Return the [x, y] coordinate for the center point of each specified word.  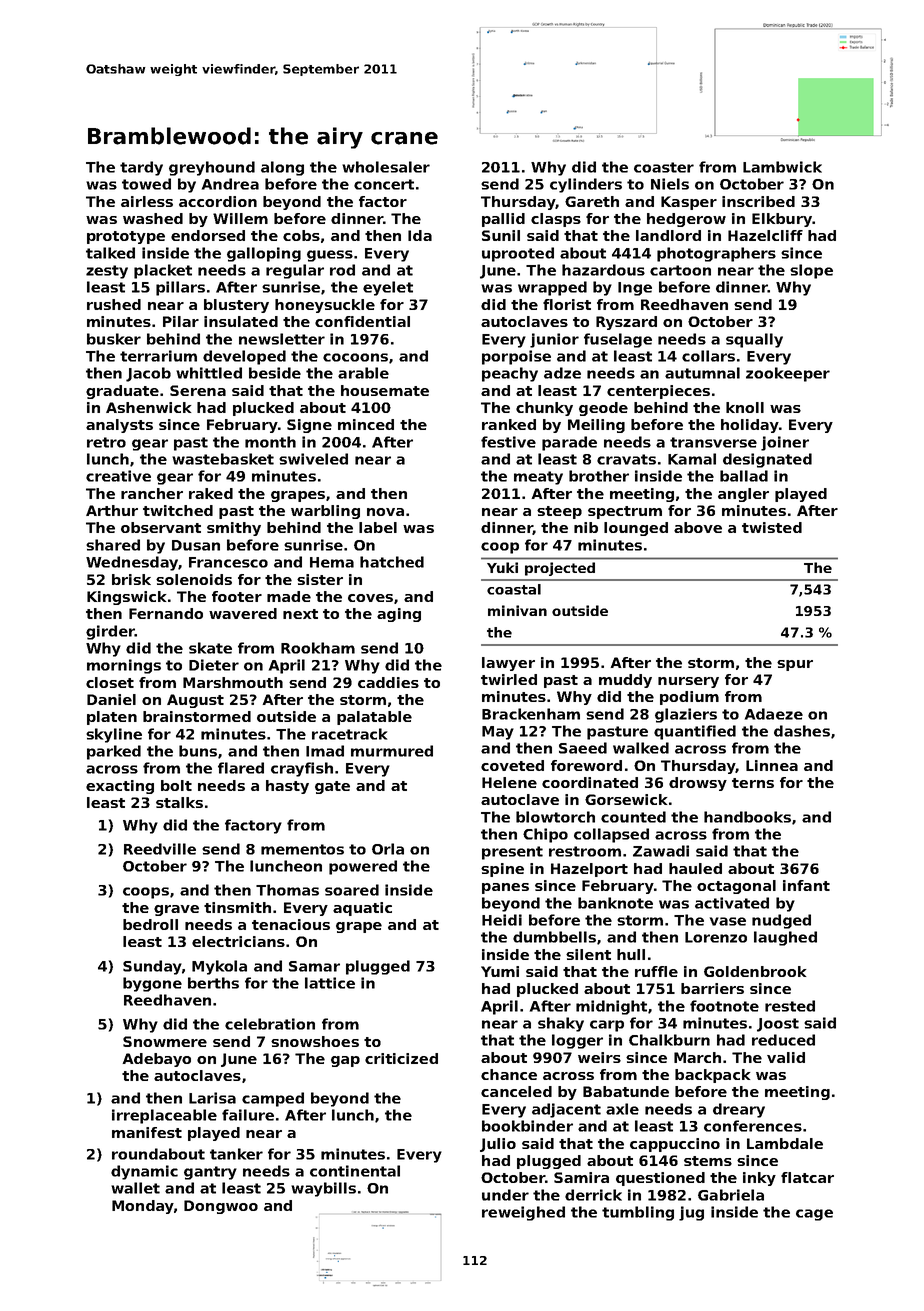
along [282, 168]
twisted [772, 527]
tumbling [638, 1213]
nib [586, 527]
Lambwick [782, 167]
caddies [388, 682]
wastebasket [223, 459]
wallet [135, 1188]
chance [509, 1074]
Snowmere [165, 1041]
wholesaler [386, 167]
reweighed [523, 1213]
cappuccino [675, 1145]
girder [110, 632]
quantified [695, 732]
